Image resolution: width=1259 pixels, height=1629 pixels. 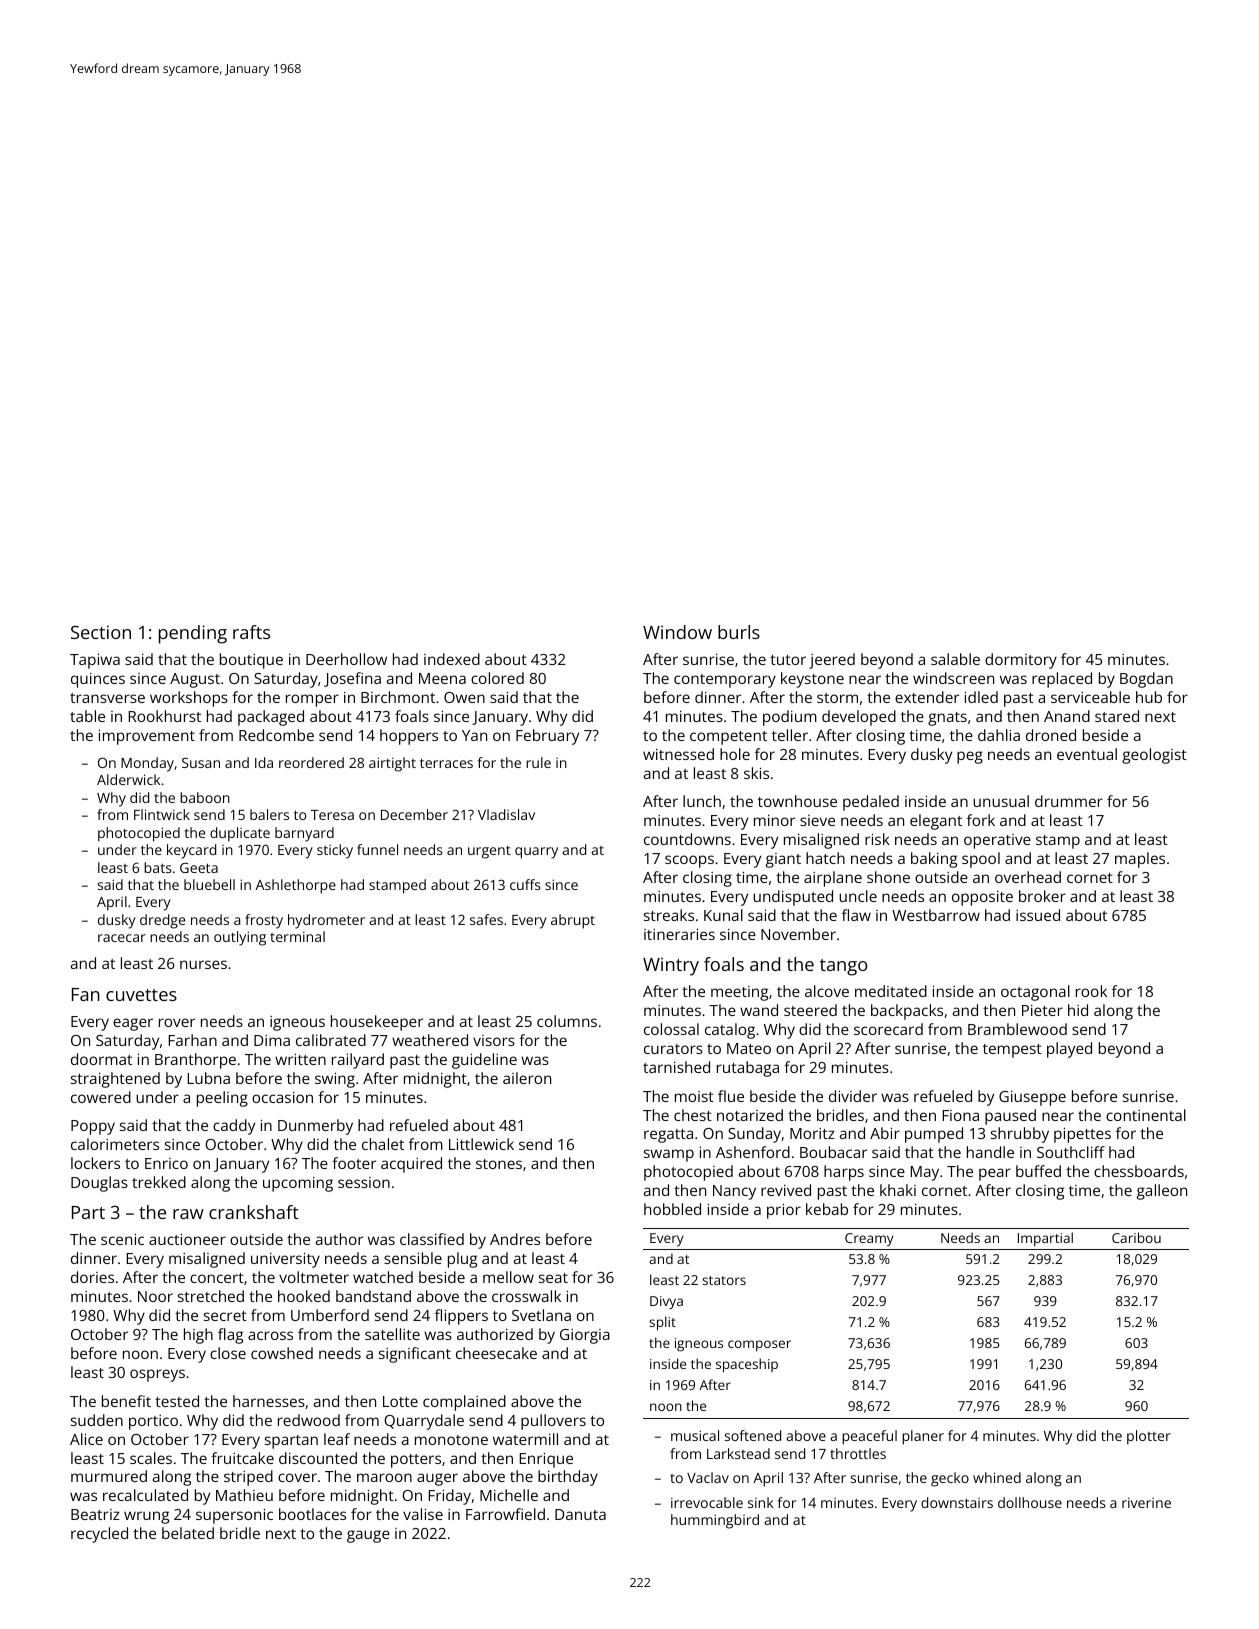 What do you see at coordinates (812, 1133) in the image?
I see `Moritz` at bounding box center [812, 1133].
